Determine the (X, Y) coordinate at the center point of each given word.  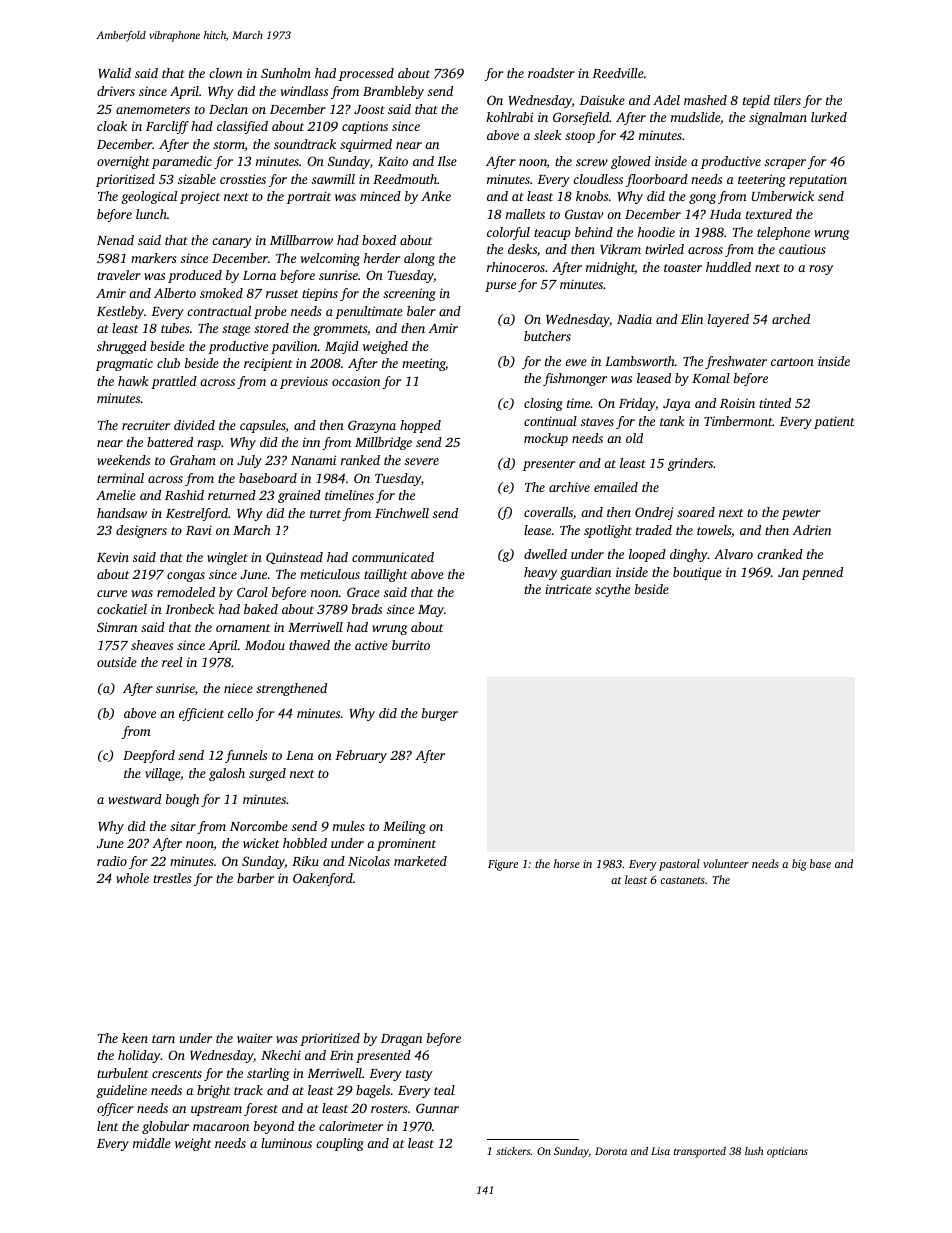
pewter (801, 514)
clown (225, 73)
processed (366, 74)
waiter (255, 1038)
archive (569, 487)
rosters (389, 1109)
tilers (787, 100)
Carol (252, 592)
